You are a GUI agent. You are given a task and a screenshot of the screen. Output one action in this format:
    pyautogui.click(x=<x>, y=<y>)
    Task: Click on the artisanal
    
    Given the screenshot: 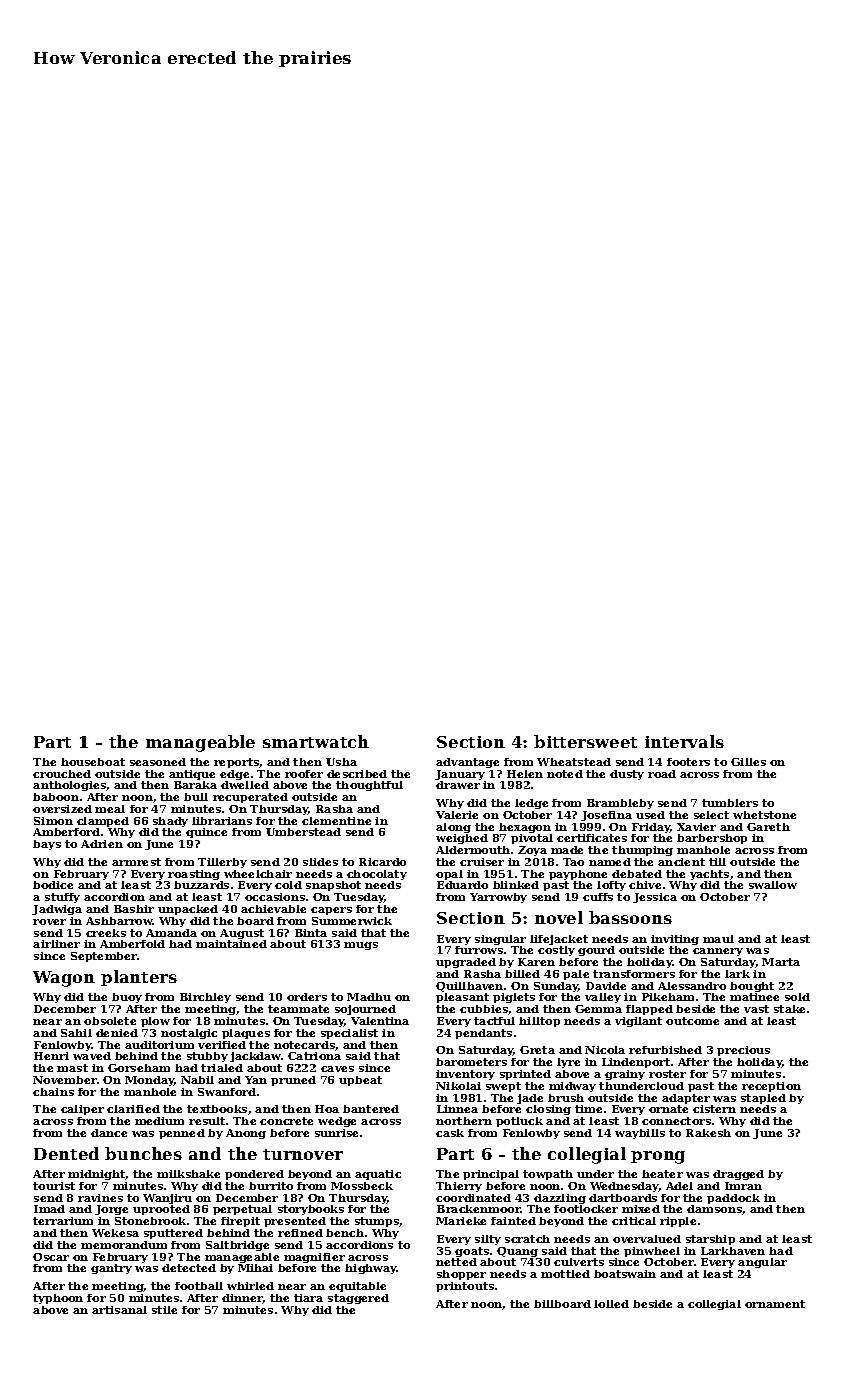 What is the action you would take?
    pyautogui.click(x=119, y=1310)
